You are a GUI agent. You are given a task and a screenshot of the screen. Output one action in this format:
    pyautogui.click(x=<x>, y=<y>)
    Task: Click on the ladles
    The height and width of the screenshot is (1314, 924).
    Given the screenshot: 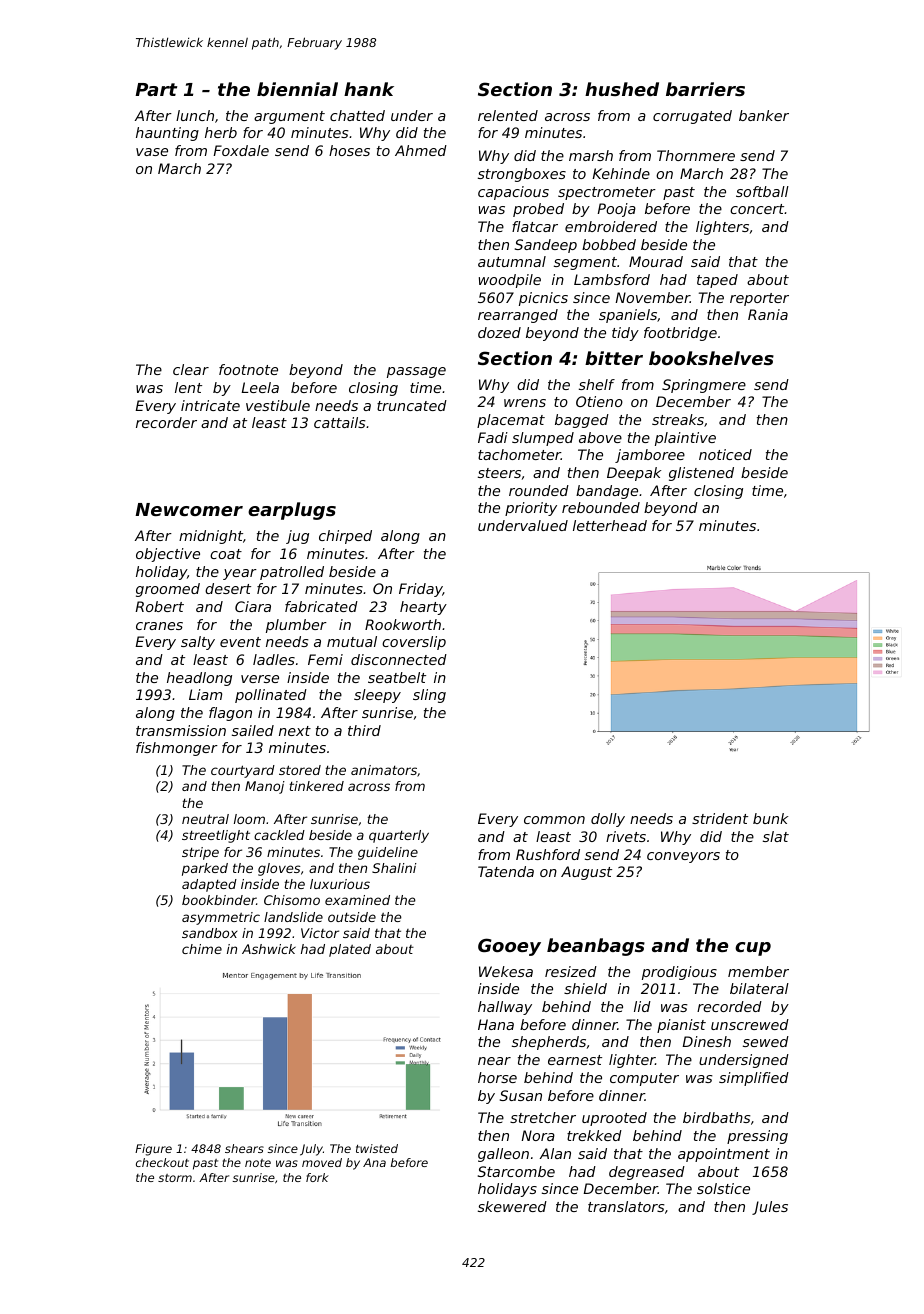 What is the action you would take?
    pyautogui.click(x=274, y=659)
